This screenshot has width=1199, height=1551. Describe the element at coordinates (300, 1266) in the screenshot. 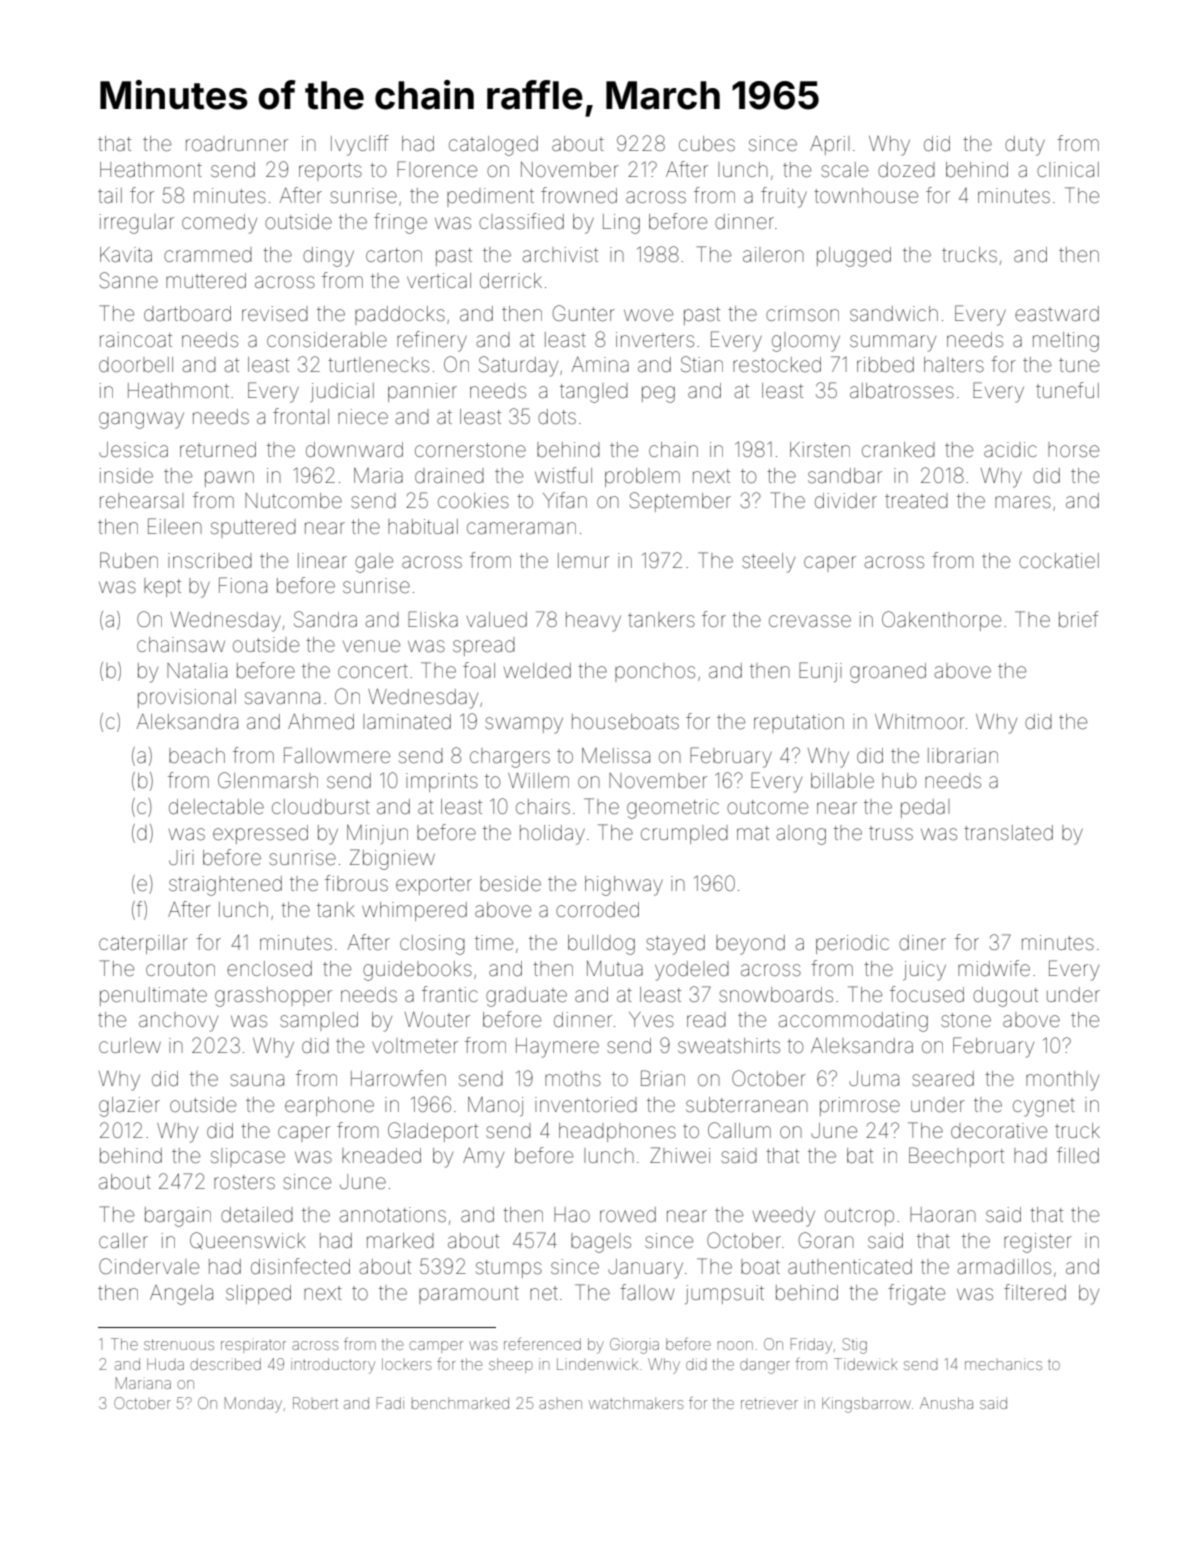

I see `disinfected` at that location.
